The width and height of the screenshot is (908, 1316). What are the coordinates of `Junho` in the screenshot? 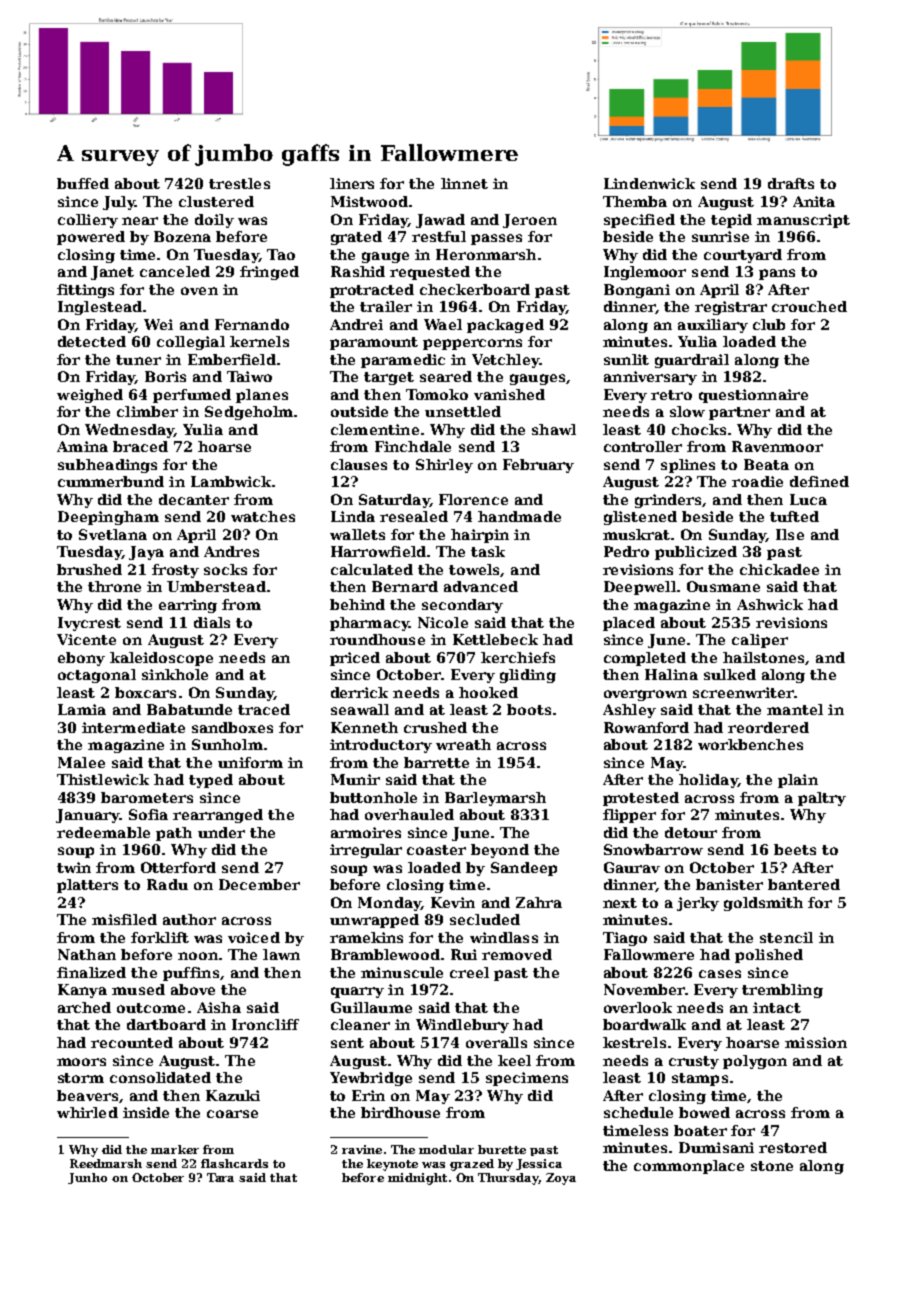 It's located at (87, 1178).
